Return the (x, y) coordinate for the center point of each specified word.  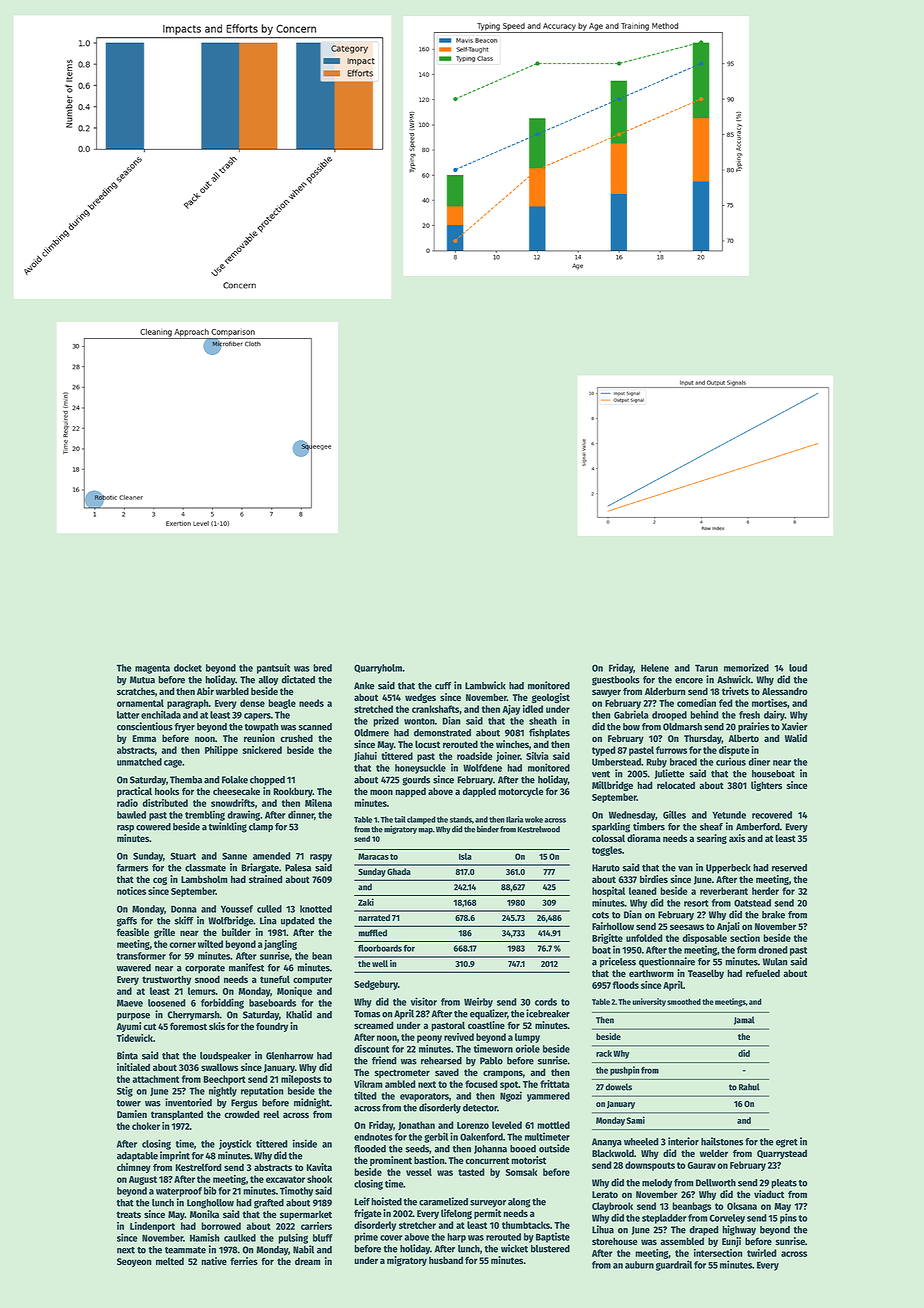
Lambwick (485, 685)
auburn (639, 1265)
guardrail (674, 1265)
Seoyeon (134, 1262)
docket (188, 668)
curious (731, 761)
